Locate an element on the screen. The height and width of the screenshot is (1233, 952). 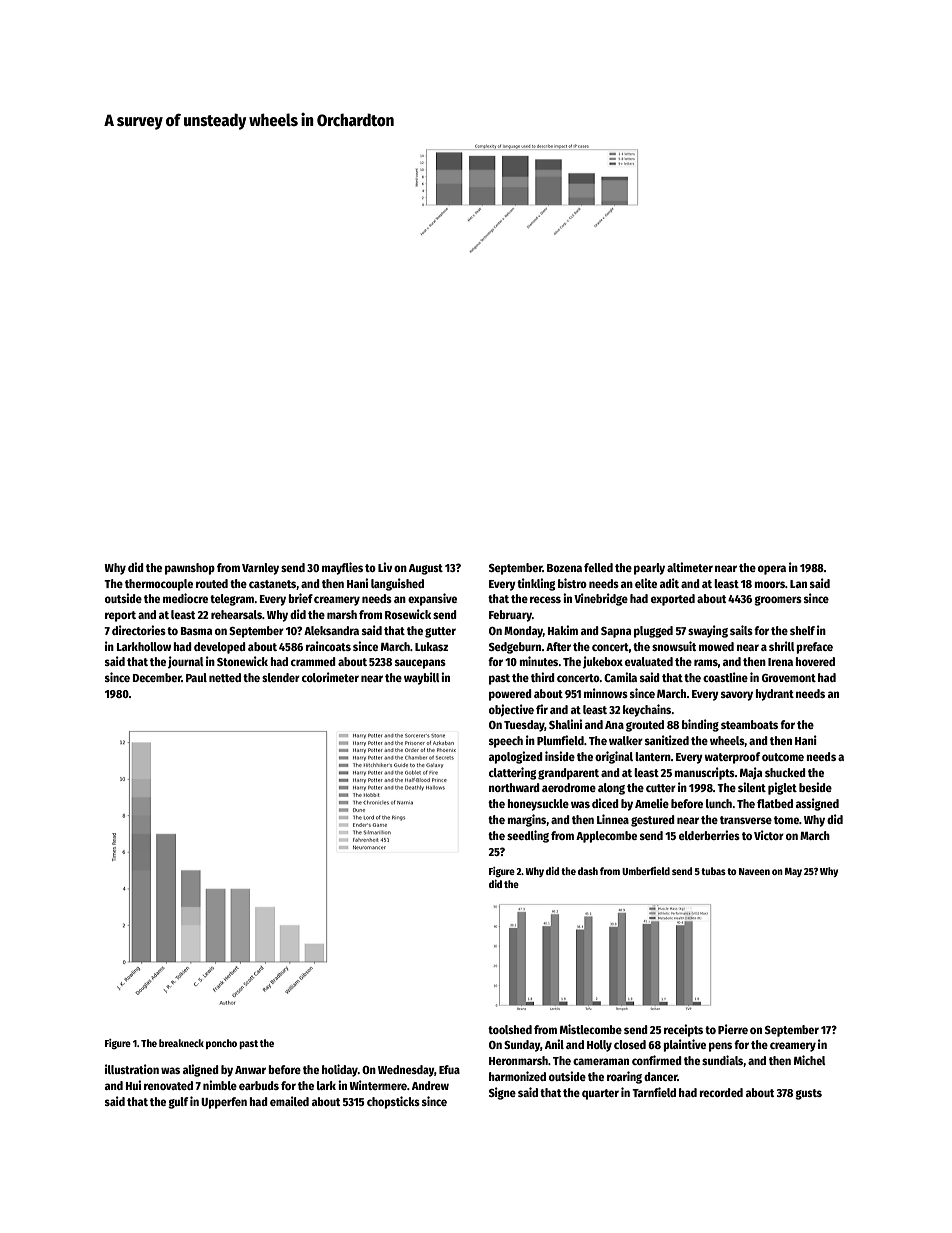
harmonized is located at coordinates (517, 1076).
